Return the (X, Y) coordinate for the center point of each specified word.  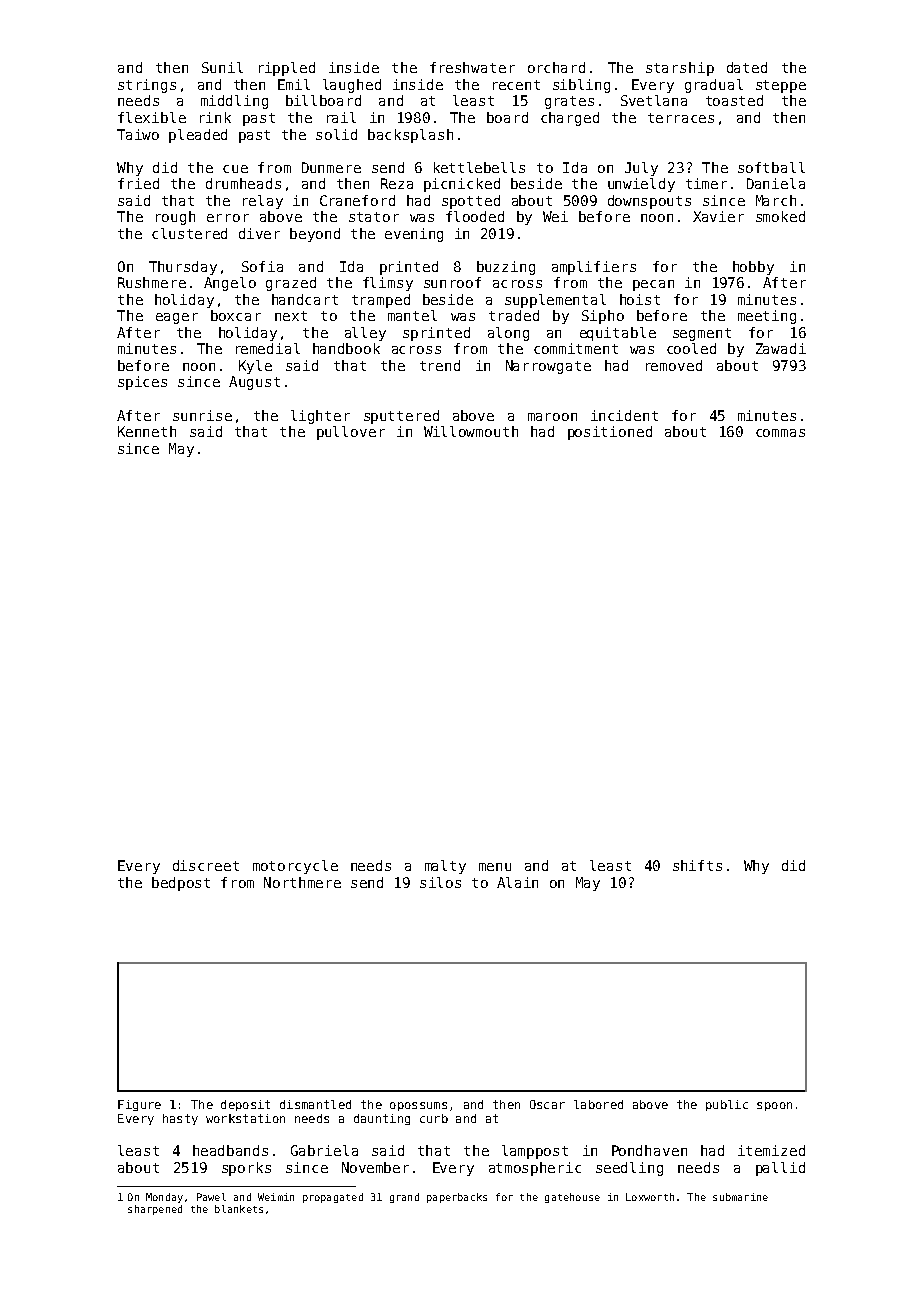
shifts (697, 865)
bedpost (181, 884)
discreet (206, 865)
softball (771, 167)
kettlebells (479, 167)
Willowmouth (471, 431)
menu (495, 867)
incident (624, 415)
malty (445, 867)
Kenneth (147, 431)
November (375, 1167)
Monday (164, 1198)
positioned (610, 433)
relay (263, 202)
